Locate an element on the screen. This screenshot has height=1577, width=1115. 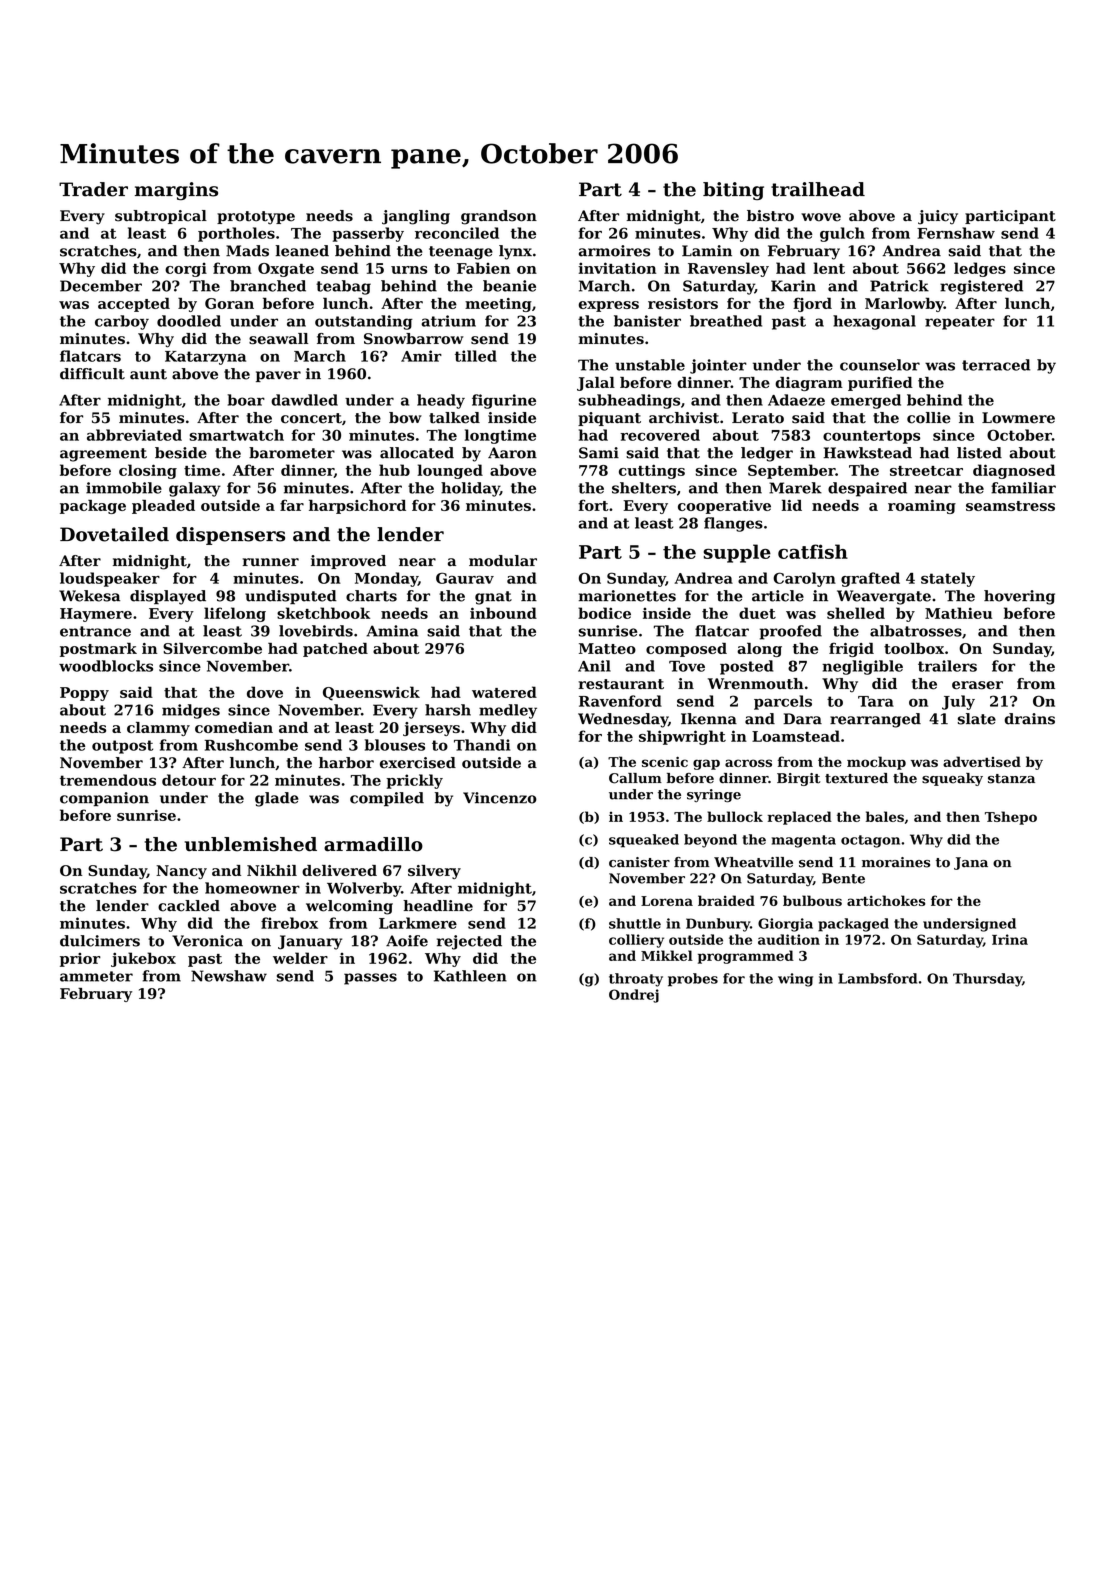
Patrick is located at coordinates (899, 286).
